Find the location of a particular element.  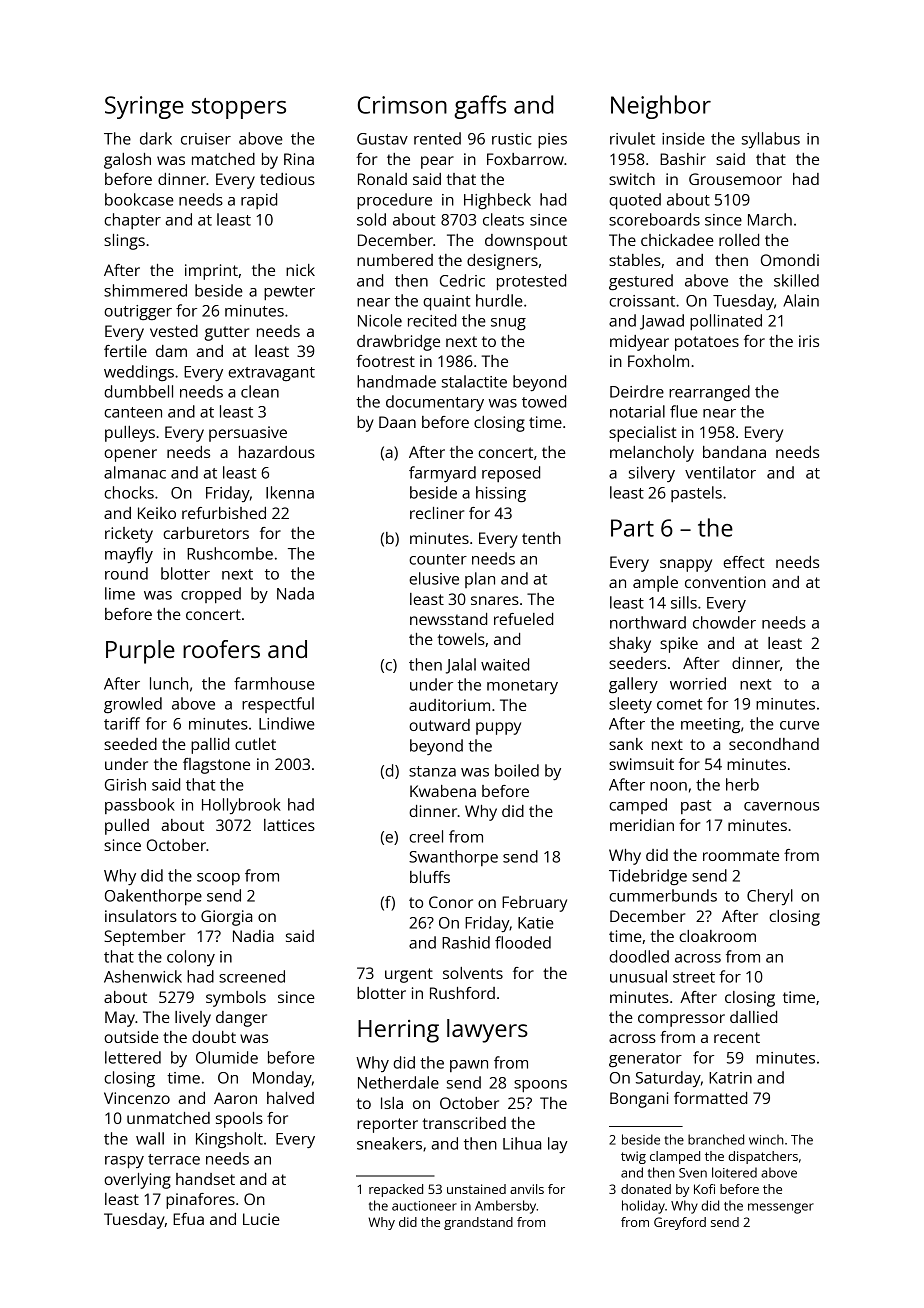

Syringe is located at coordinates (144, 107).
